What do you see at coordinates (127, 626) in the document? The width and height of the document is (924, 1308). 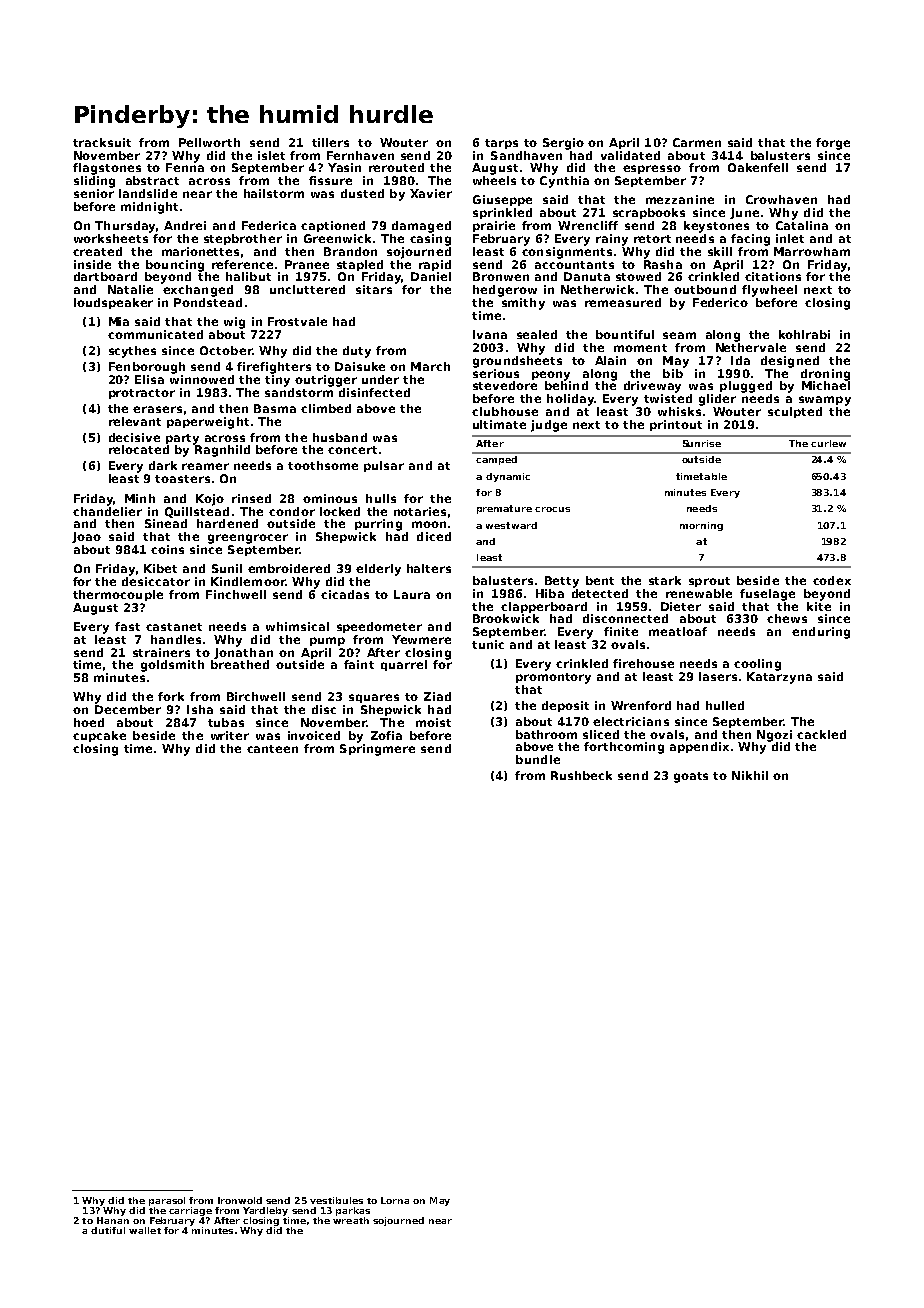 I see `fast` at bounding box center [127, 626].
